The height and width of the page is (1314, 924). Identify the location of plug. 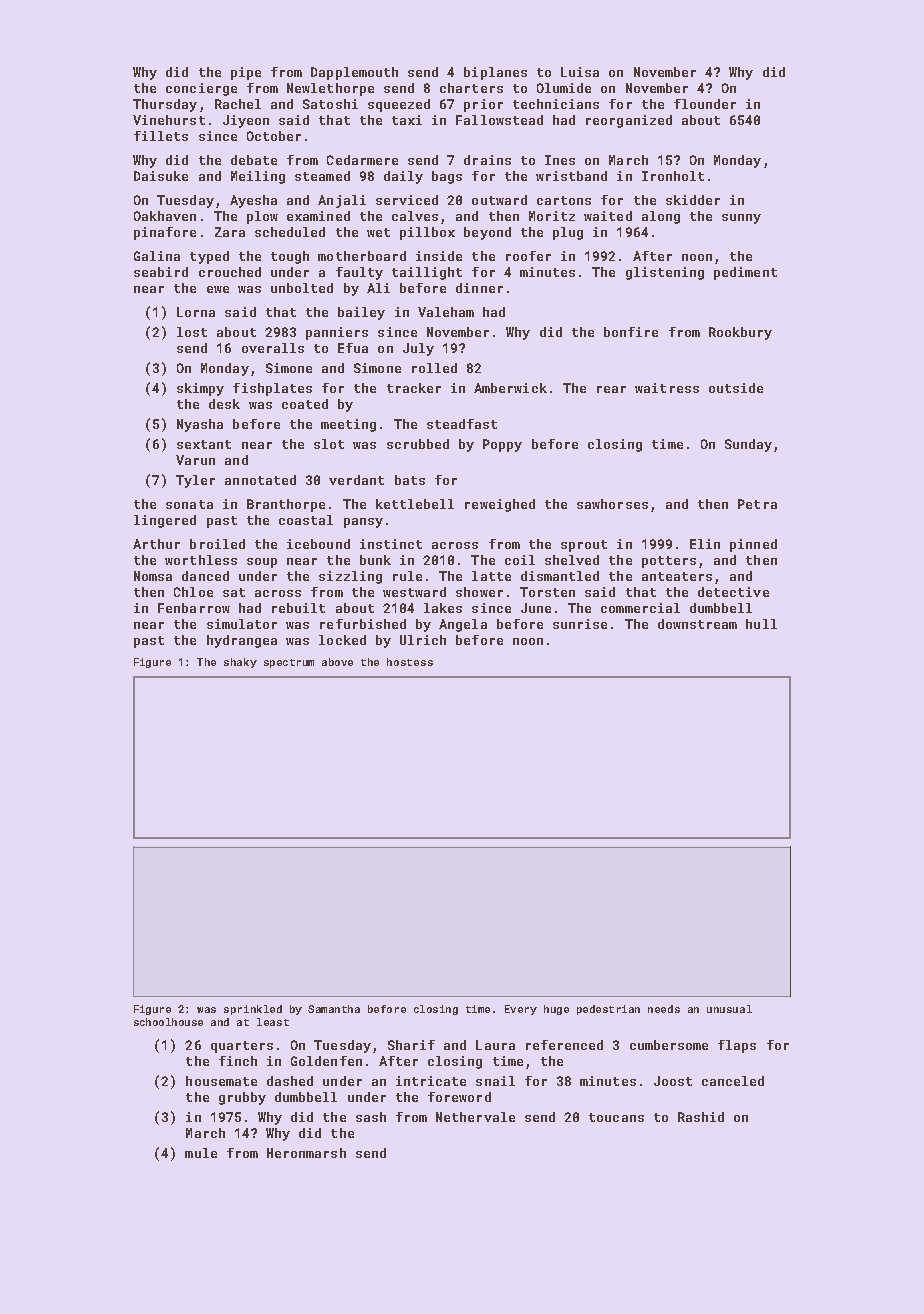
(568, 233).
